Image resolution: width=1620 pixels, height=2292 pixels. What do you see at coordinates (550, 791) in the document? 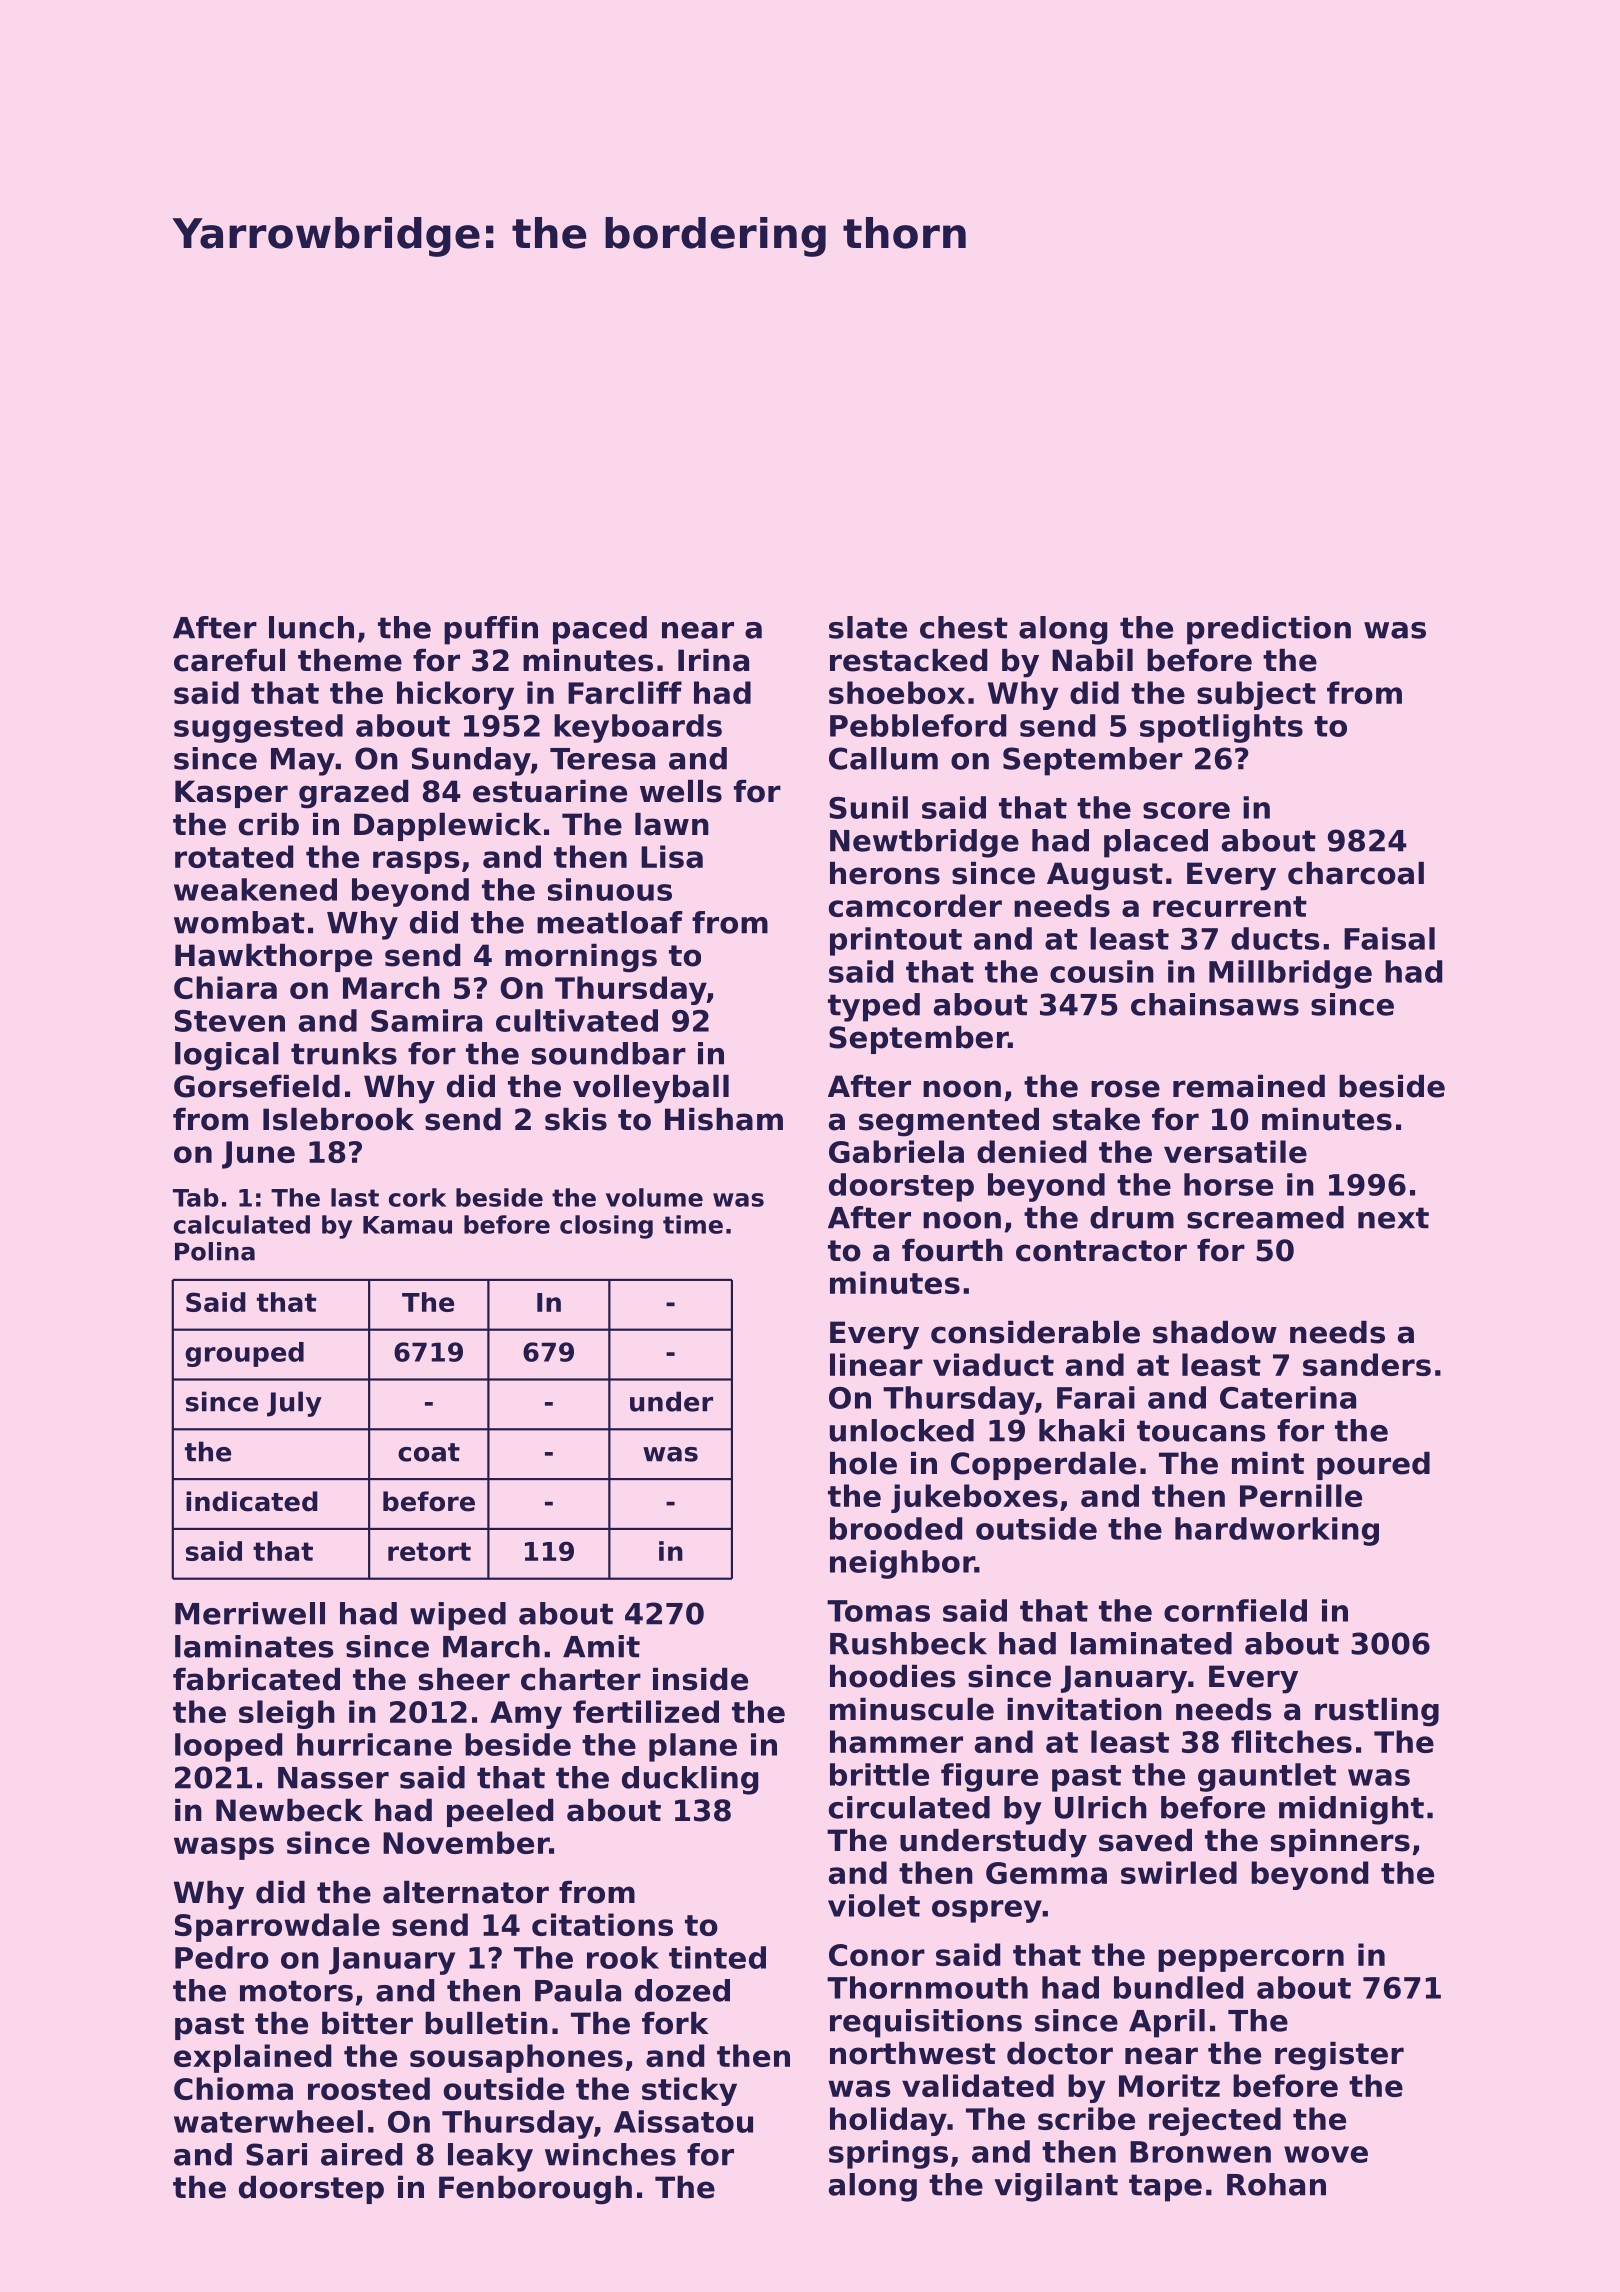
I see `estuarine` at bounding box center [550, 791].
